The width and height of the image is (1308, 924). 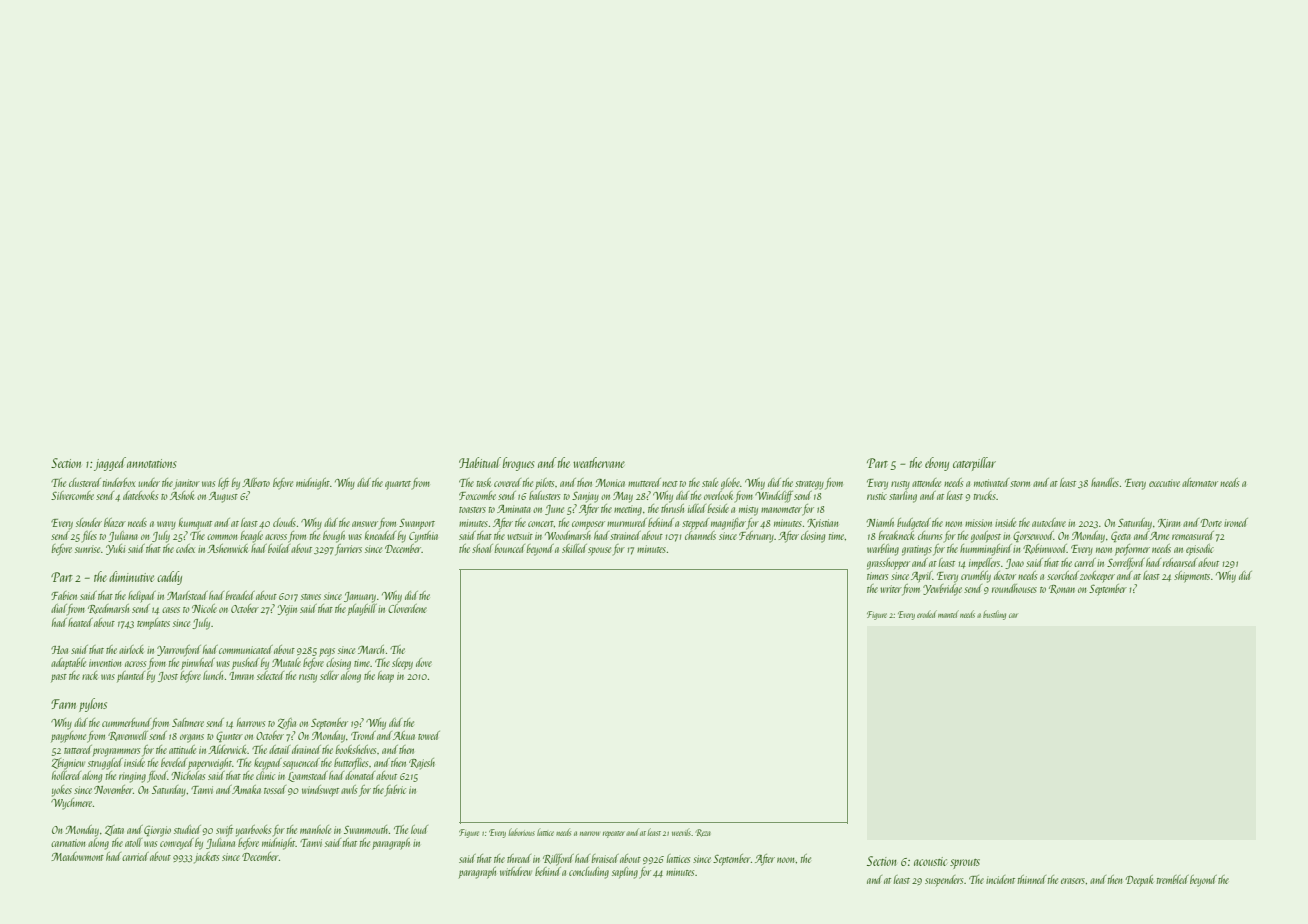 What do you see at coordinates (395, 790) in the image?
I see `fabric` at bounding box center [395, 790].
